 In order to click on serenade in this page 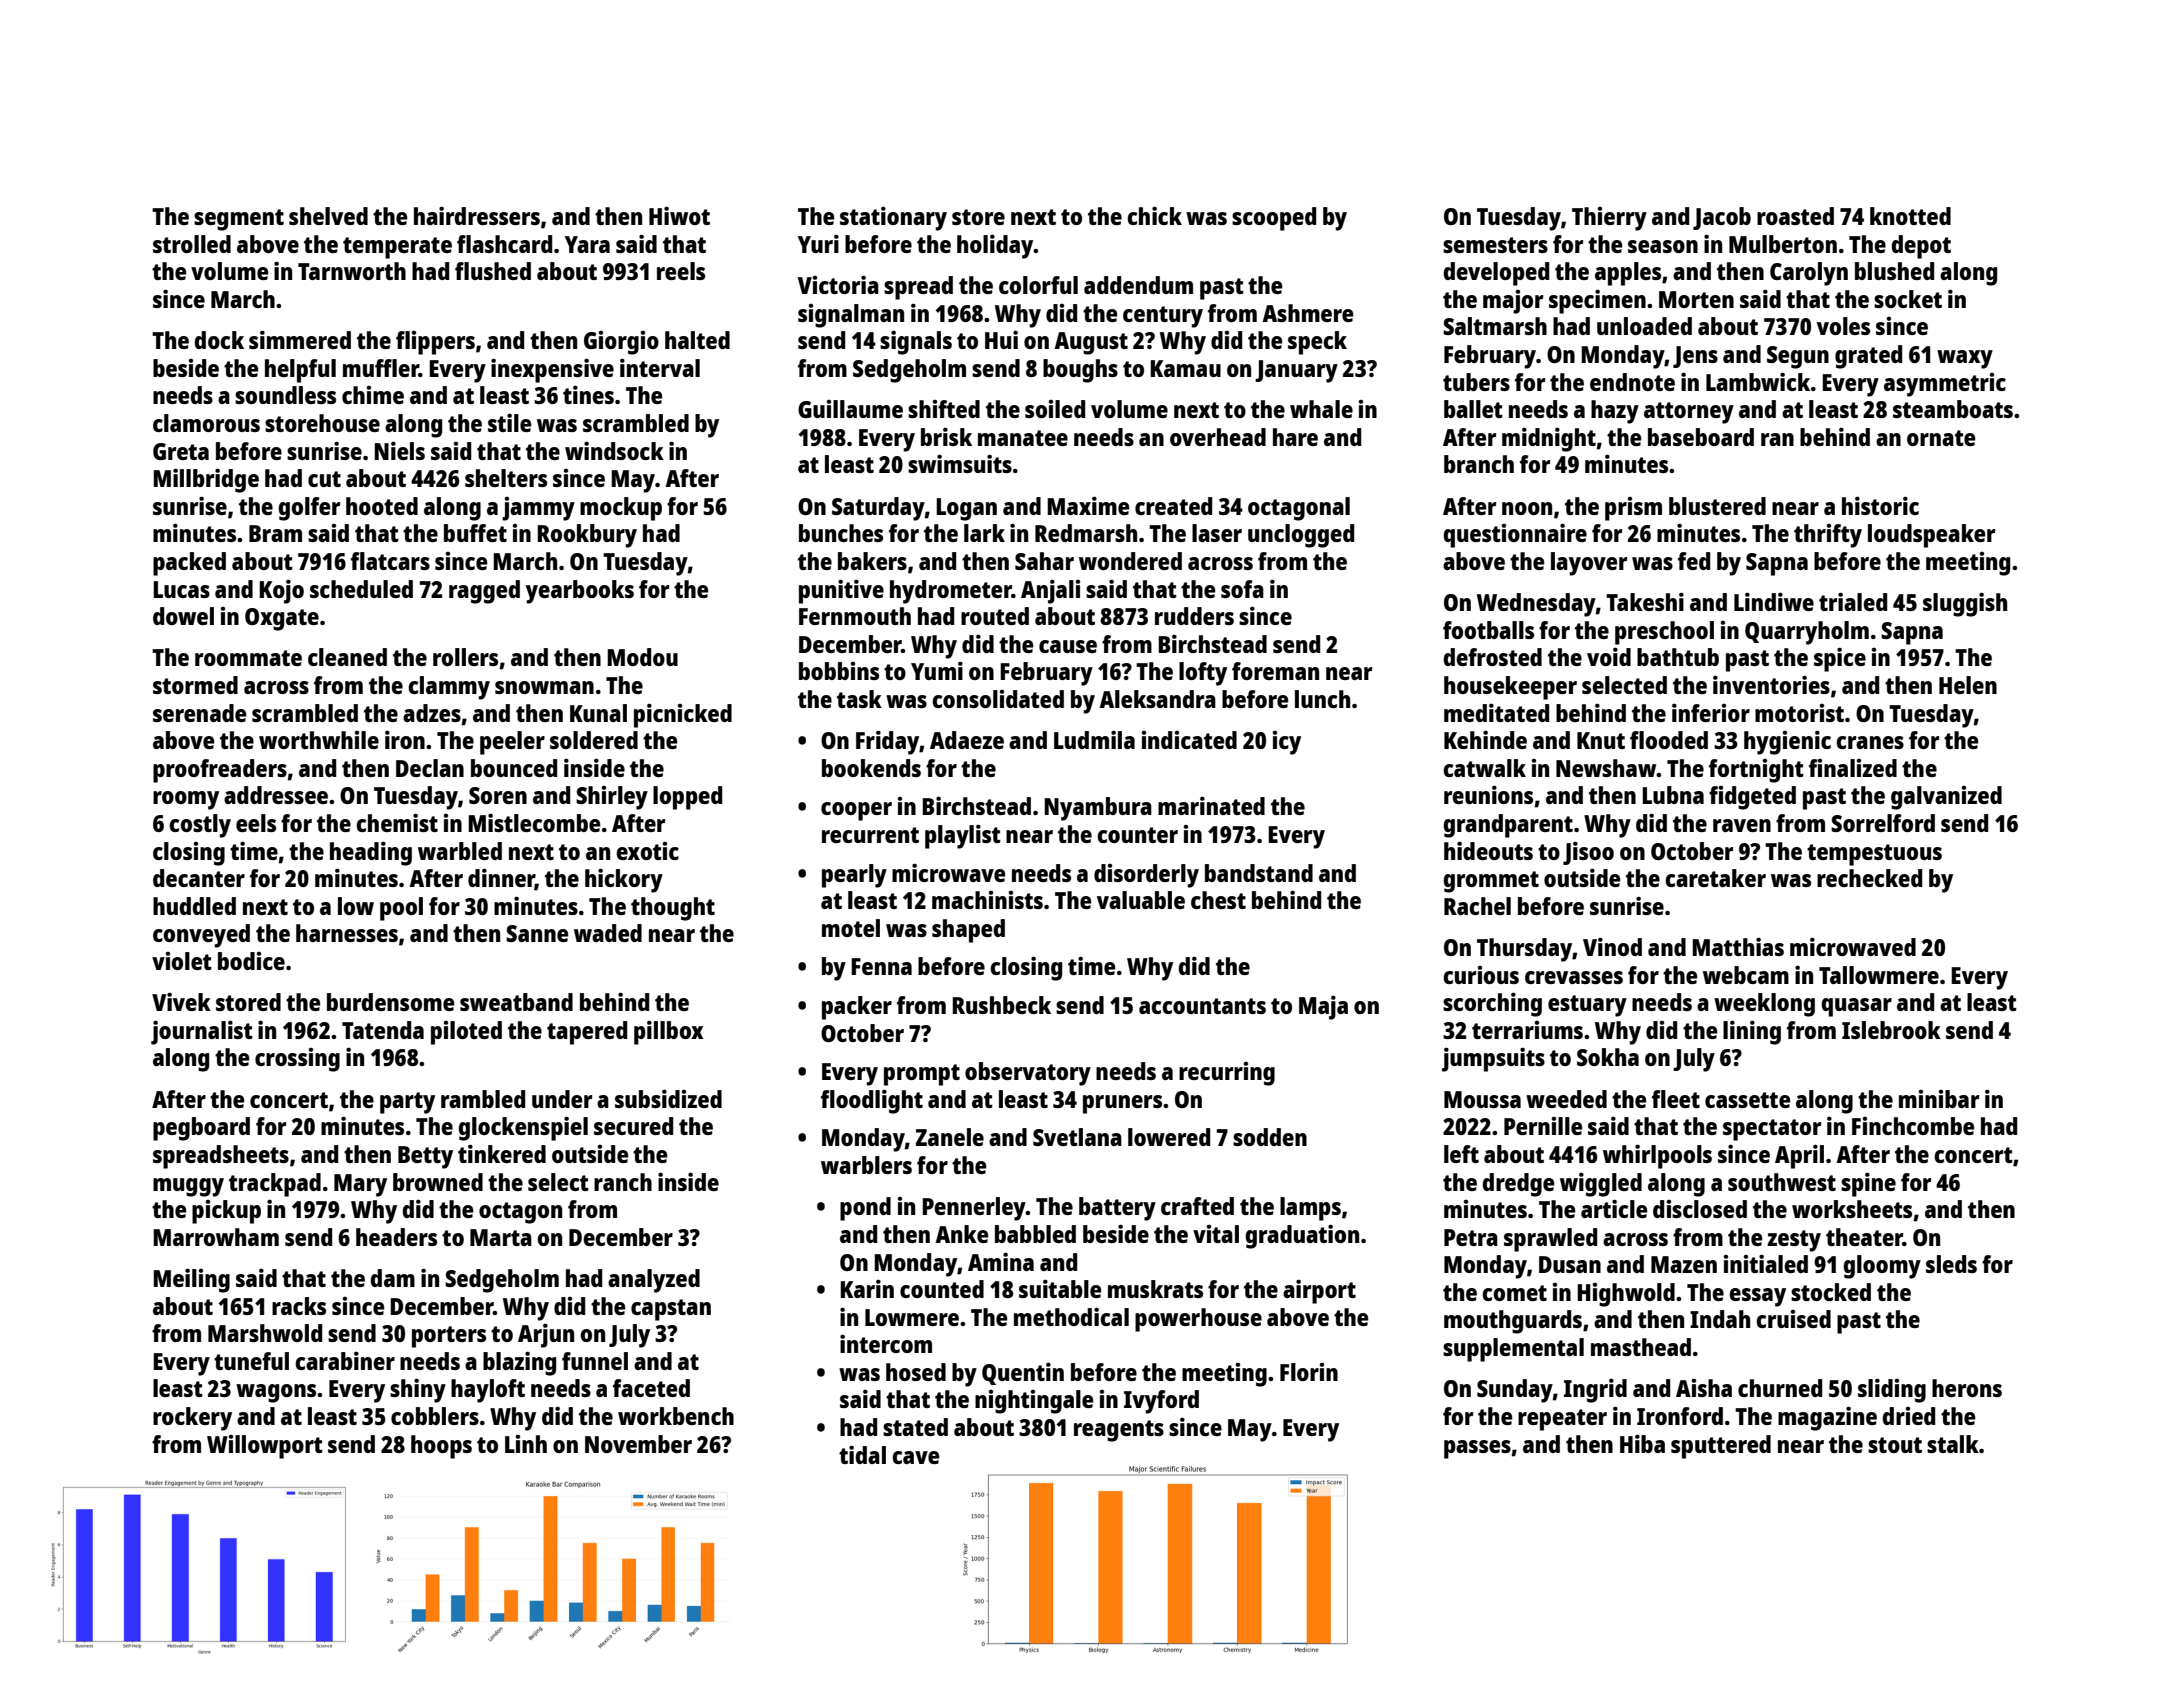, I will do `click(199, 713)`.
